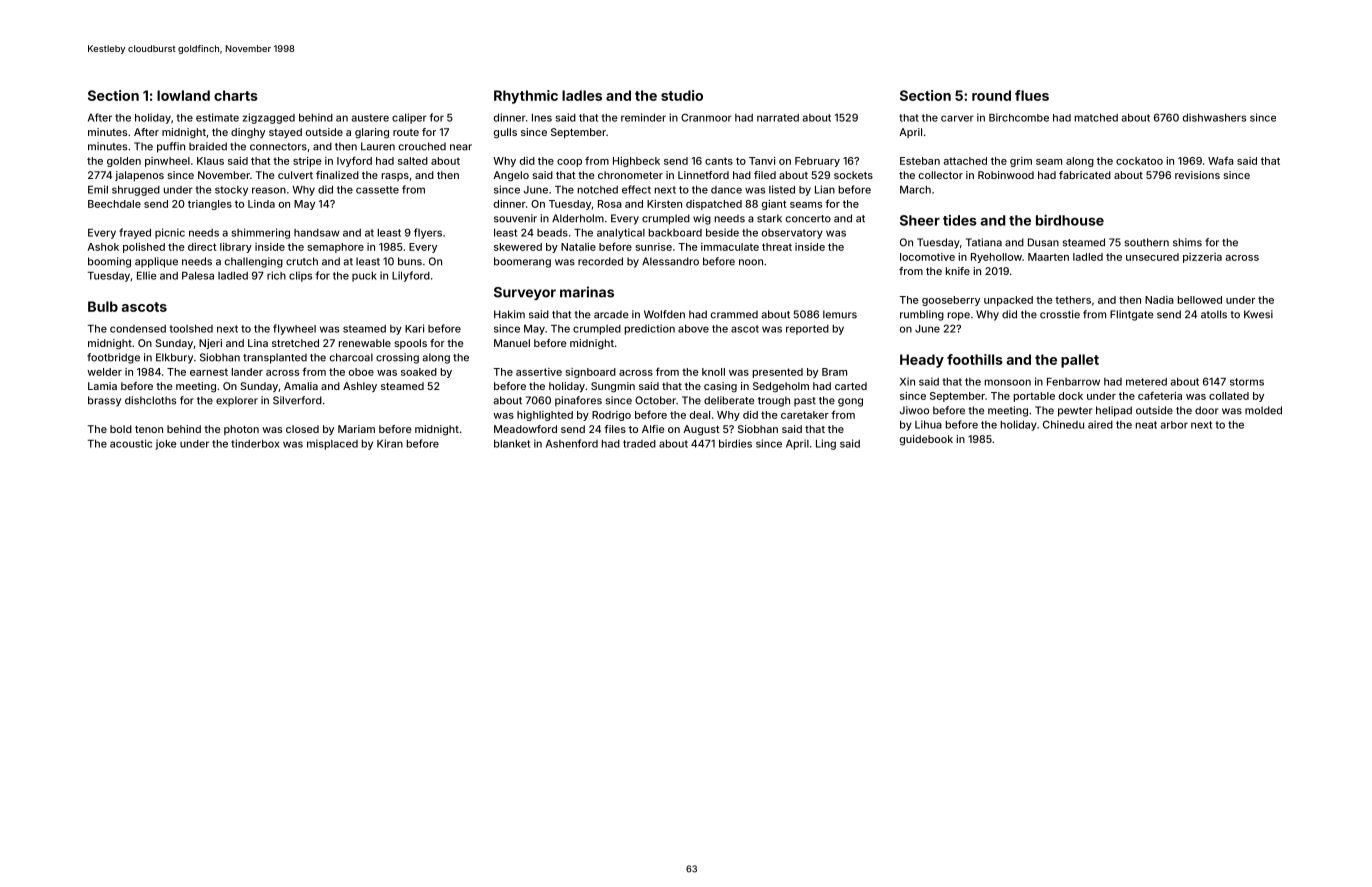 The image size is (1372, 887). I want to click on fabricated, so click(1085, 175).
